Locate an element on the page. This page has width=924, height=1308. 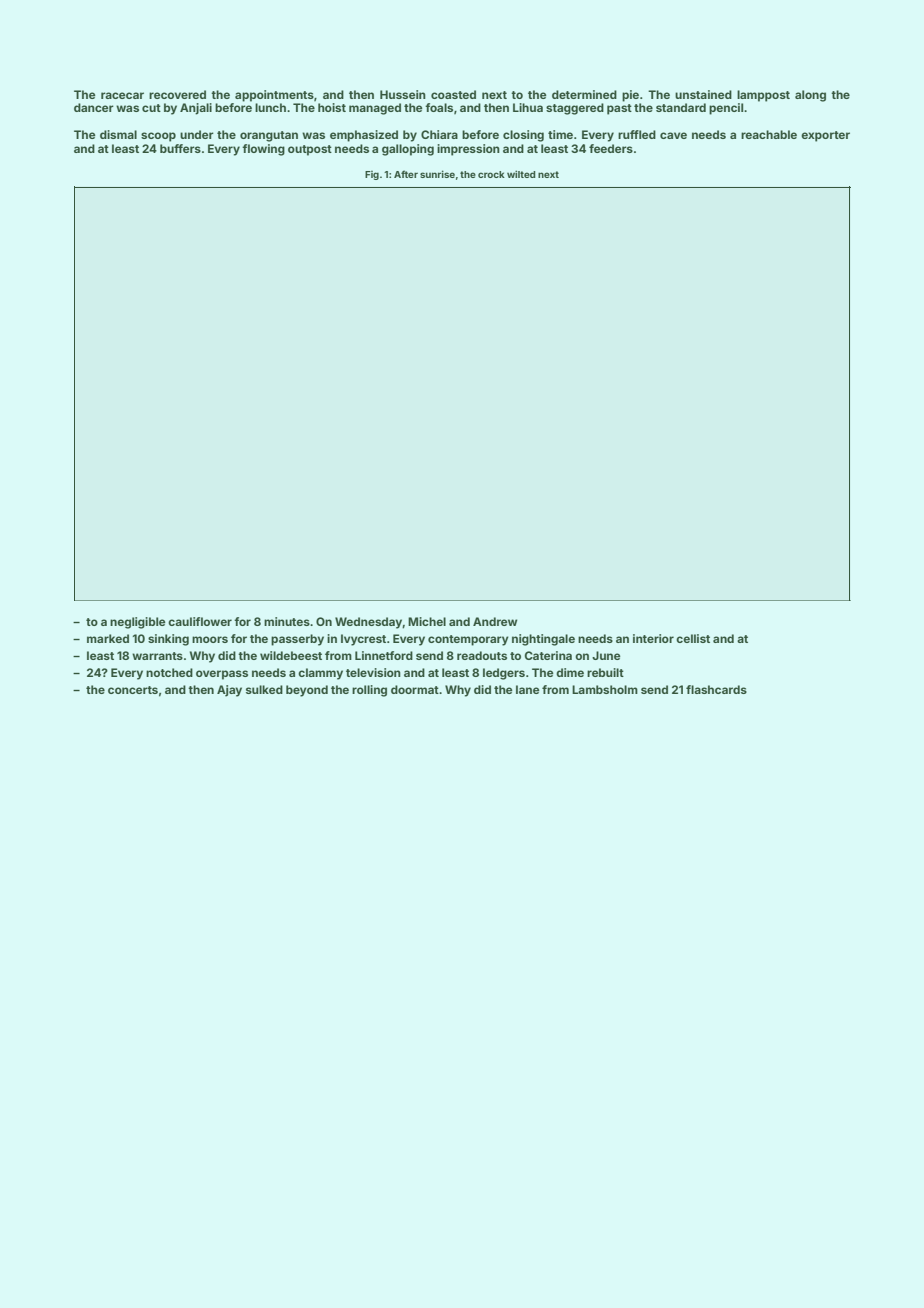
After is located at coordinates (406, 174).
